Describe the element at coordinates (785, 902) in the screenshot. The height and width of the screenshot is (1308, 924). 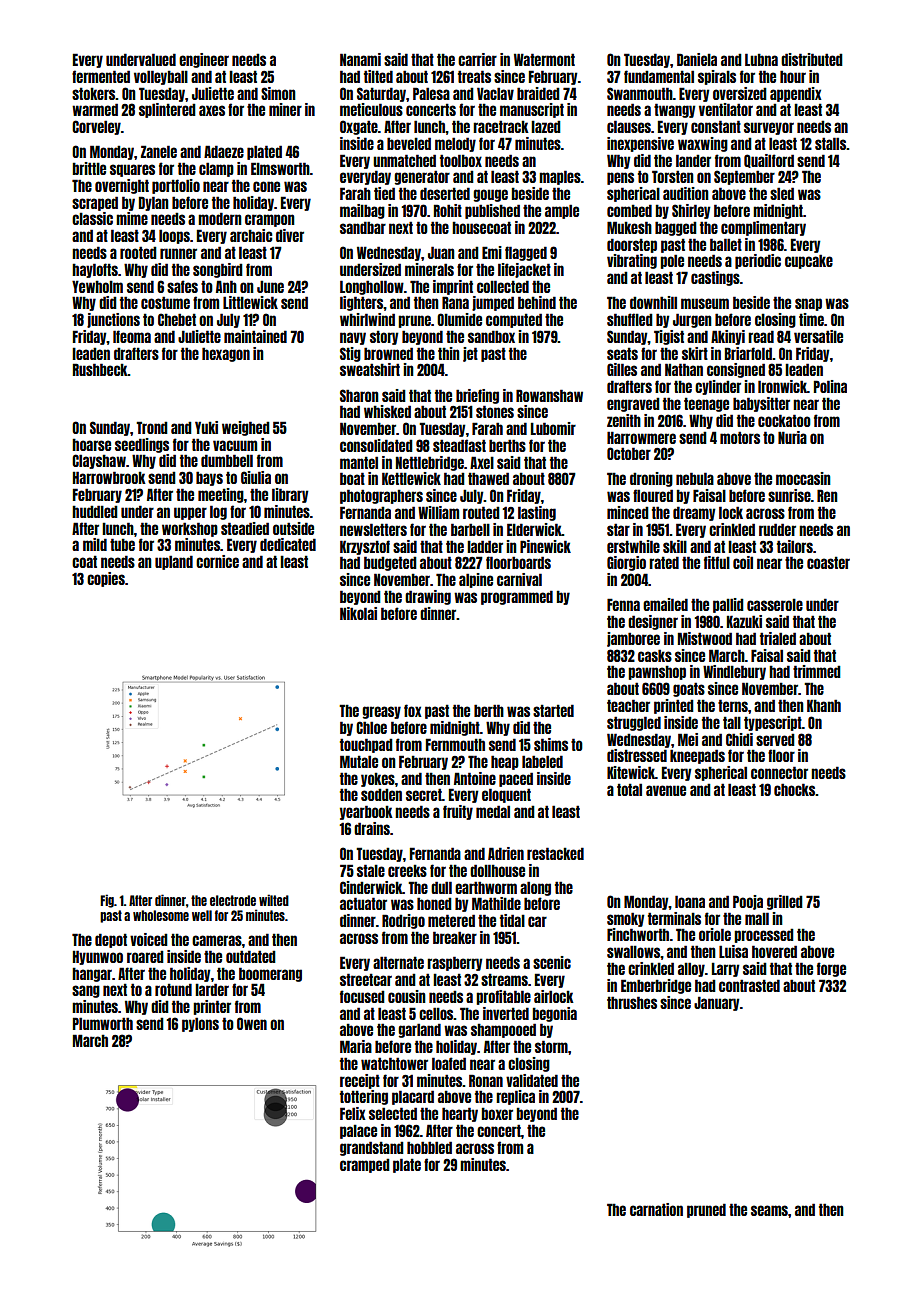
I see `grilled` at that location.
